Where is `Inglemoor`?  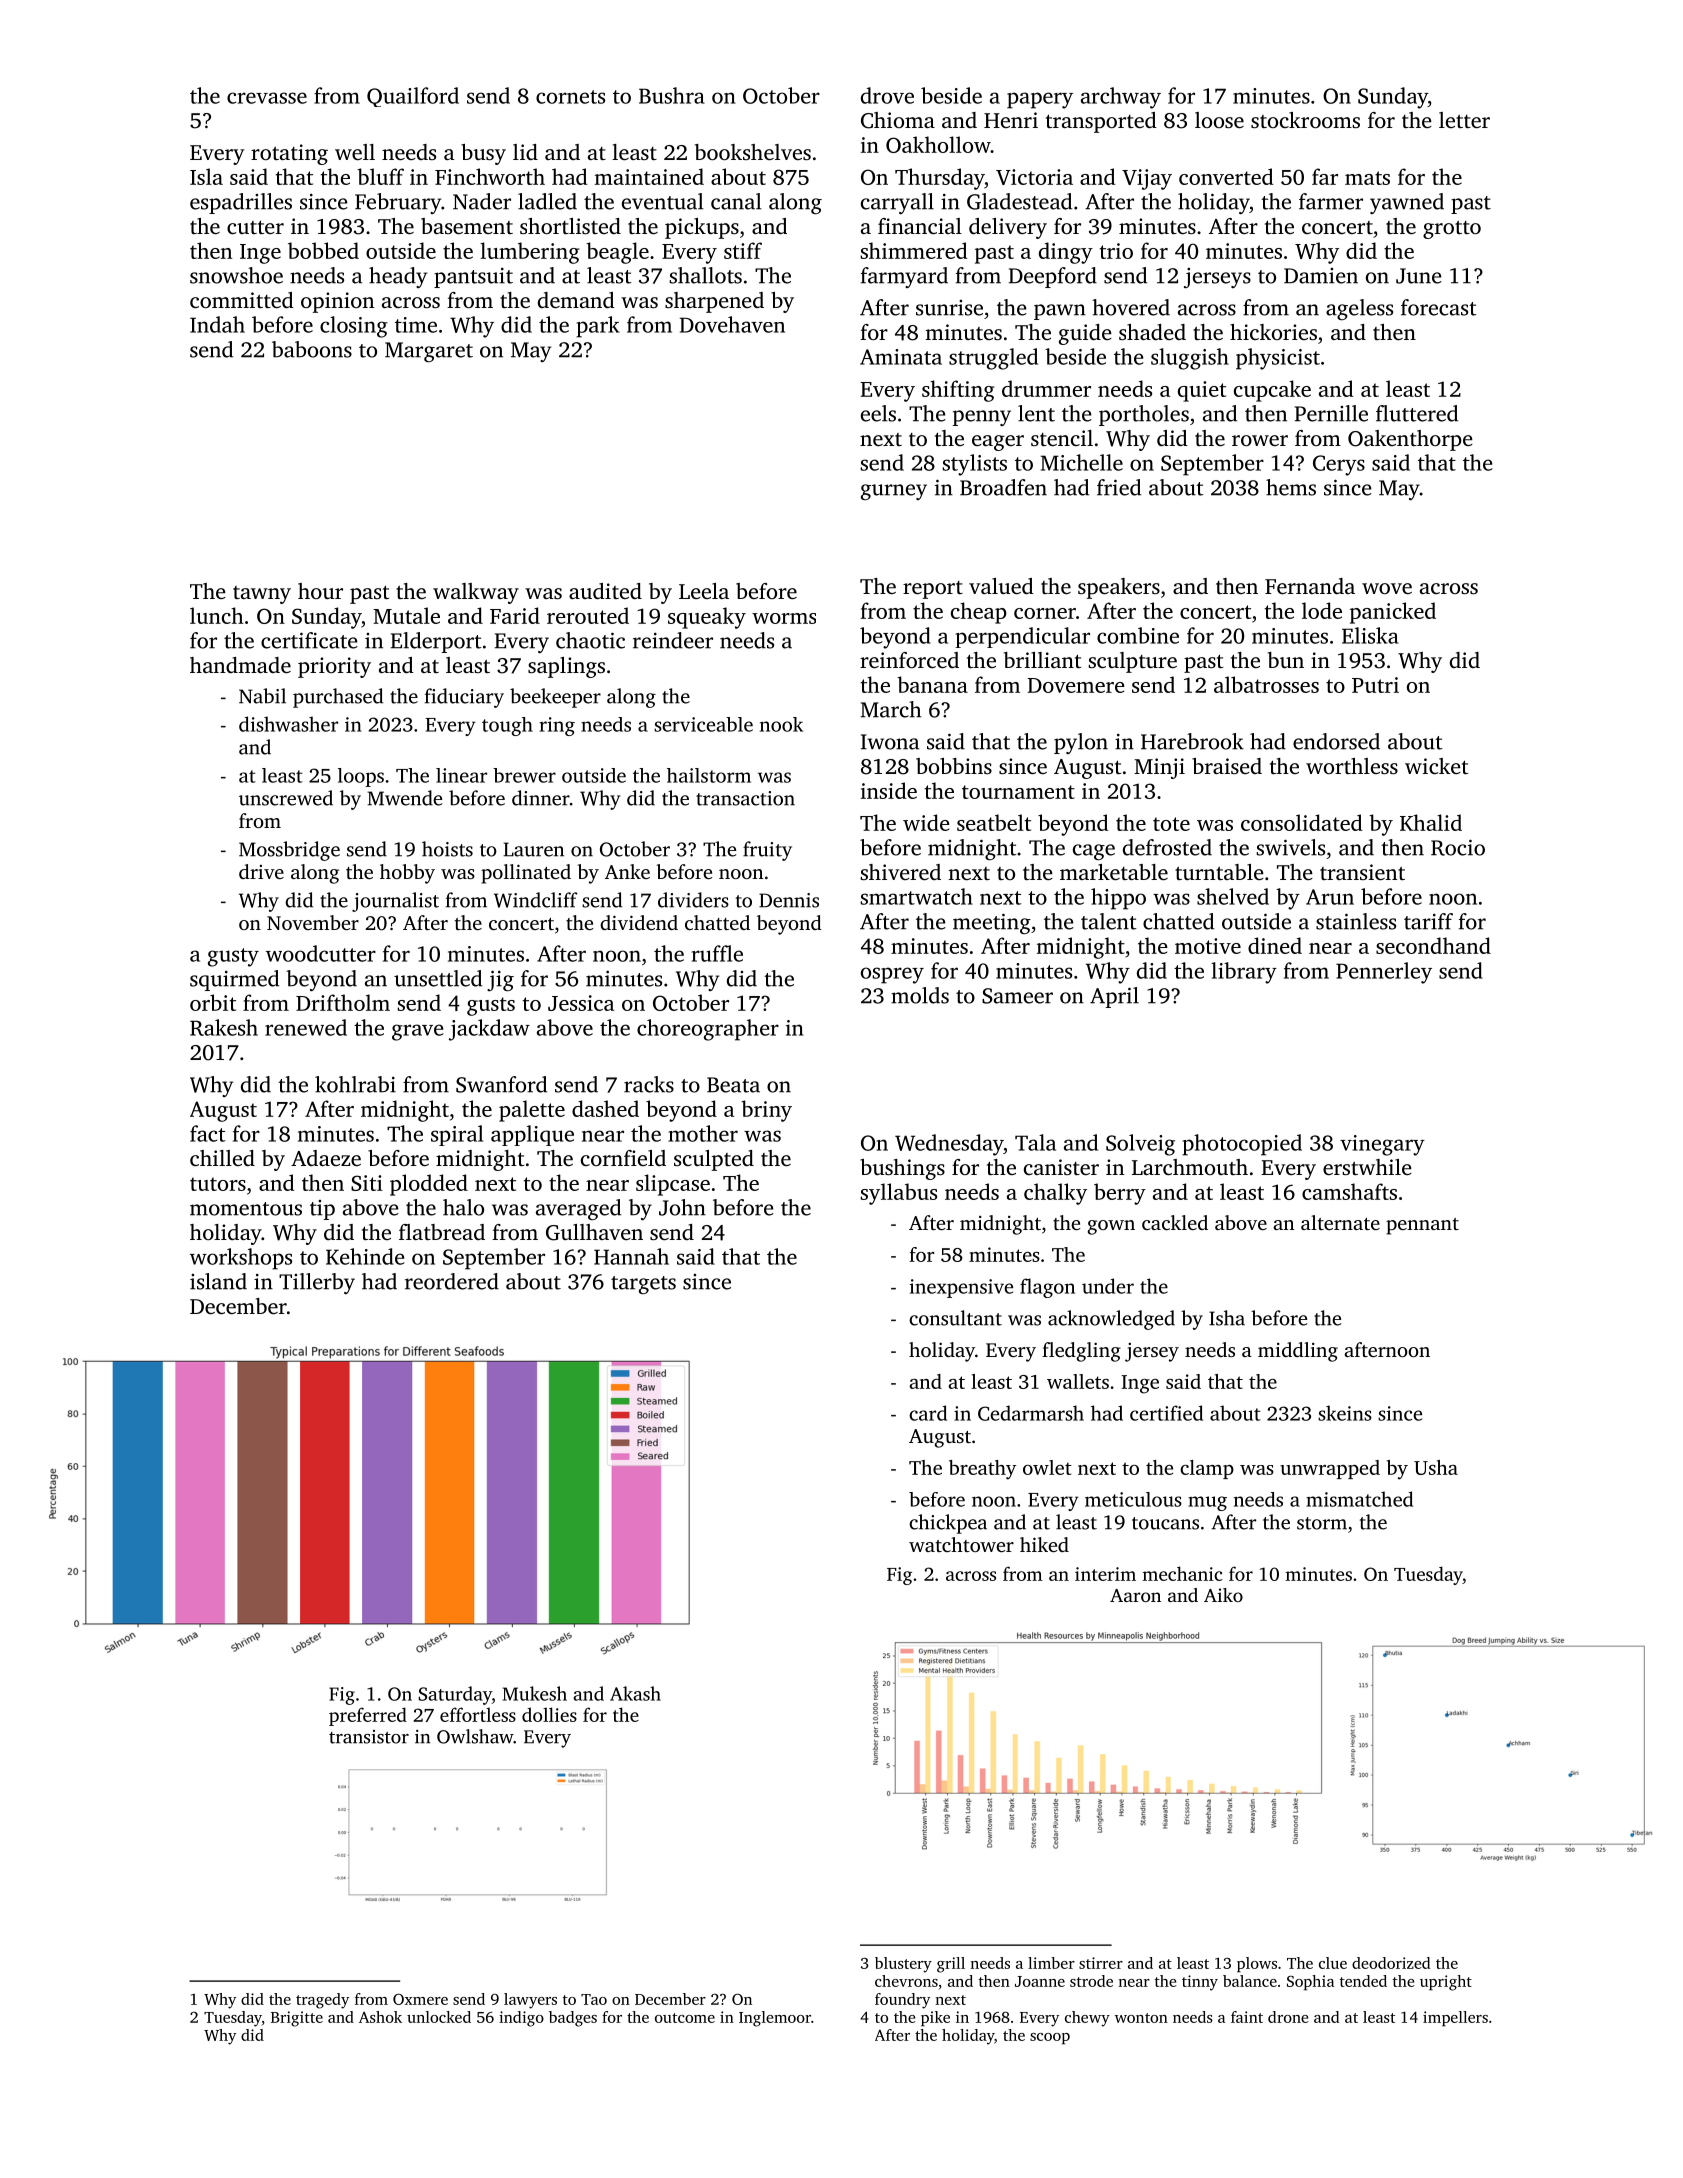
Inglemoor is located at coordinates (775, 2019).
